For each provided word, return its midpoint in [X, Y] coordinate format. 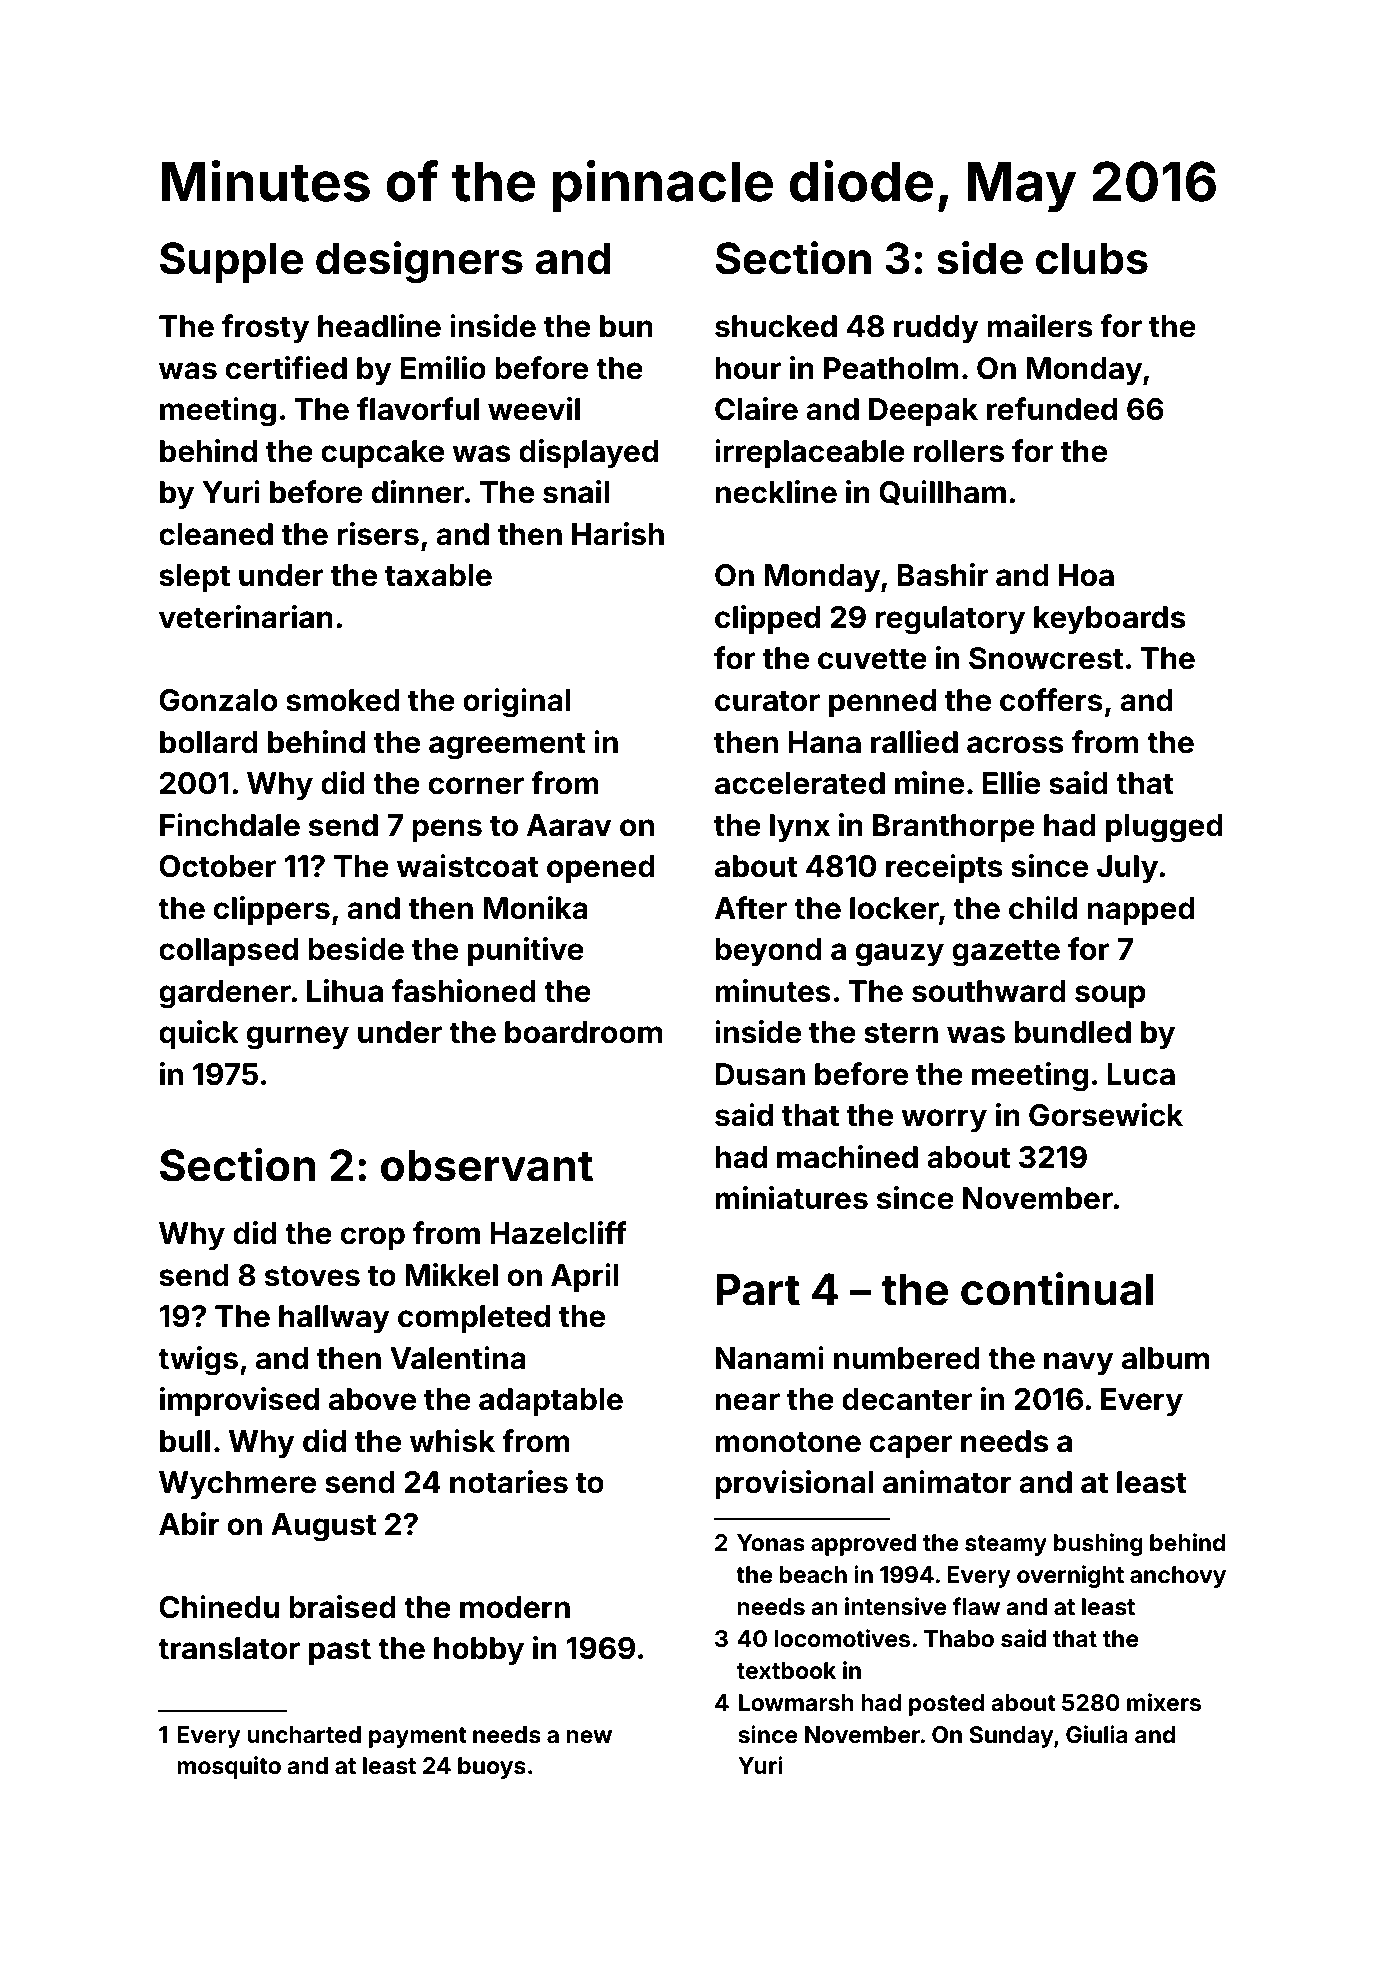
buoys [492, 1768]
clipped [767, 619]
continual [1057, 1289]
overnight [1070, 1576]
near [748, 1402]
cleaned [216, 534]
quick [199, 1034]
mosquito [229, 1767]
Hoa [1086, 575]
